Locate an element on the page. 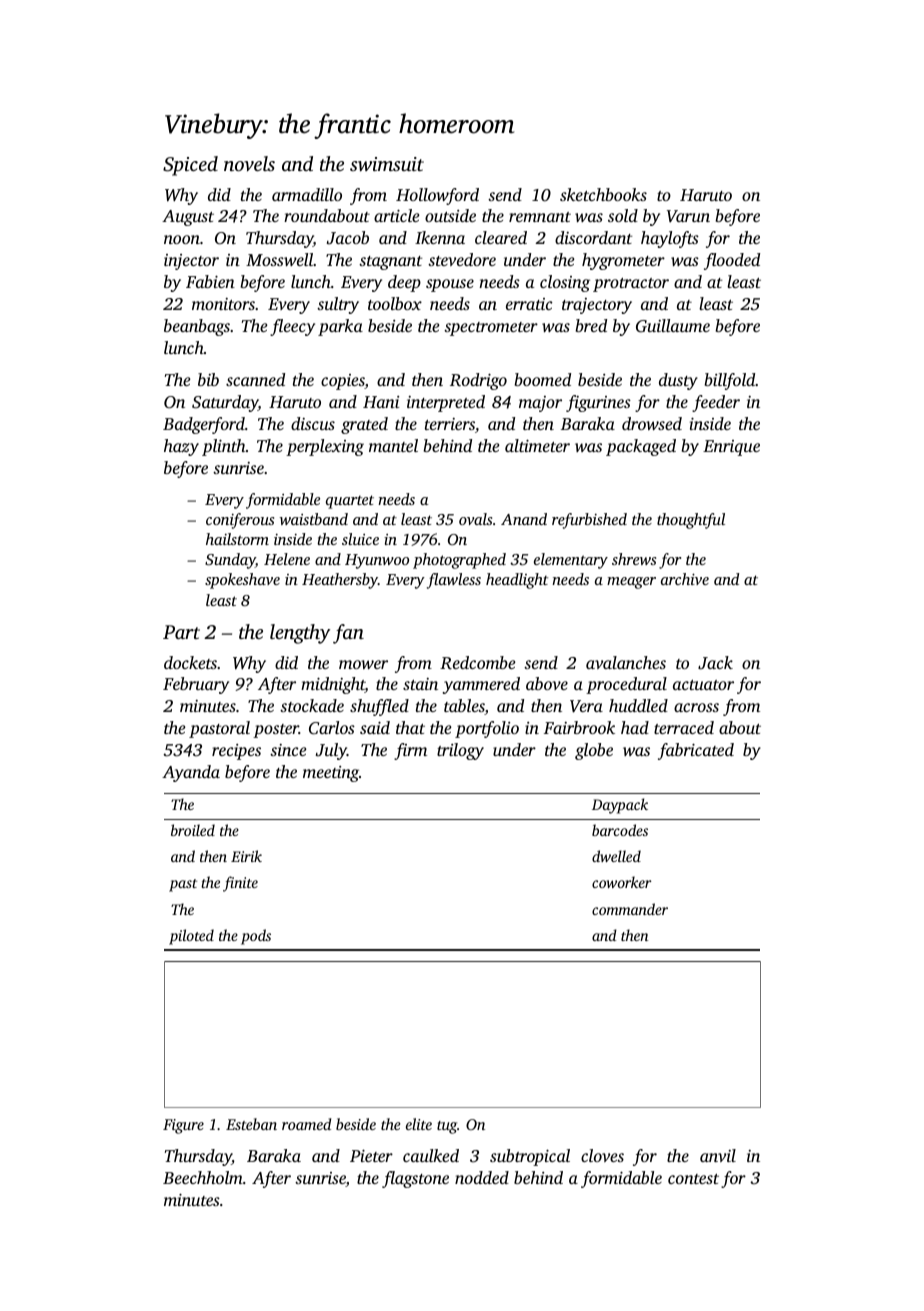 The width and height of the image is (924, 1311). Ayanda is located at coordinates (191, 773).
